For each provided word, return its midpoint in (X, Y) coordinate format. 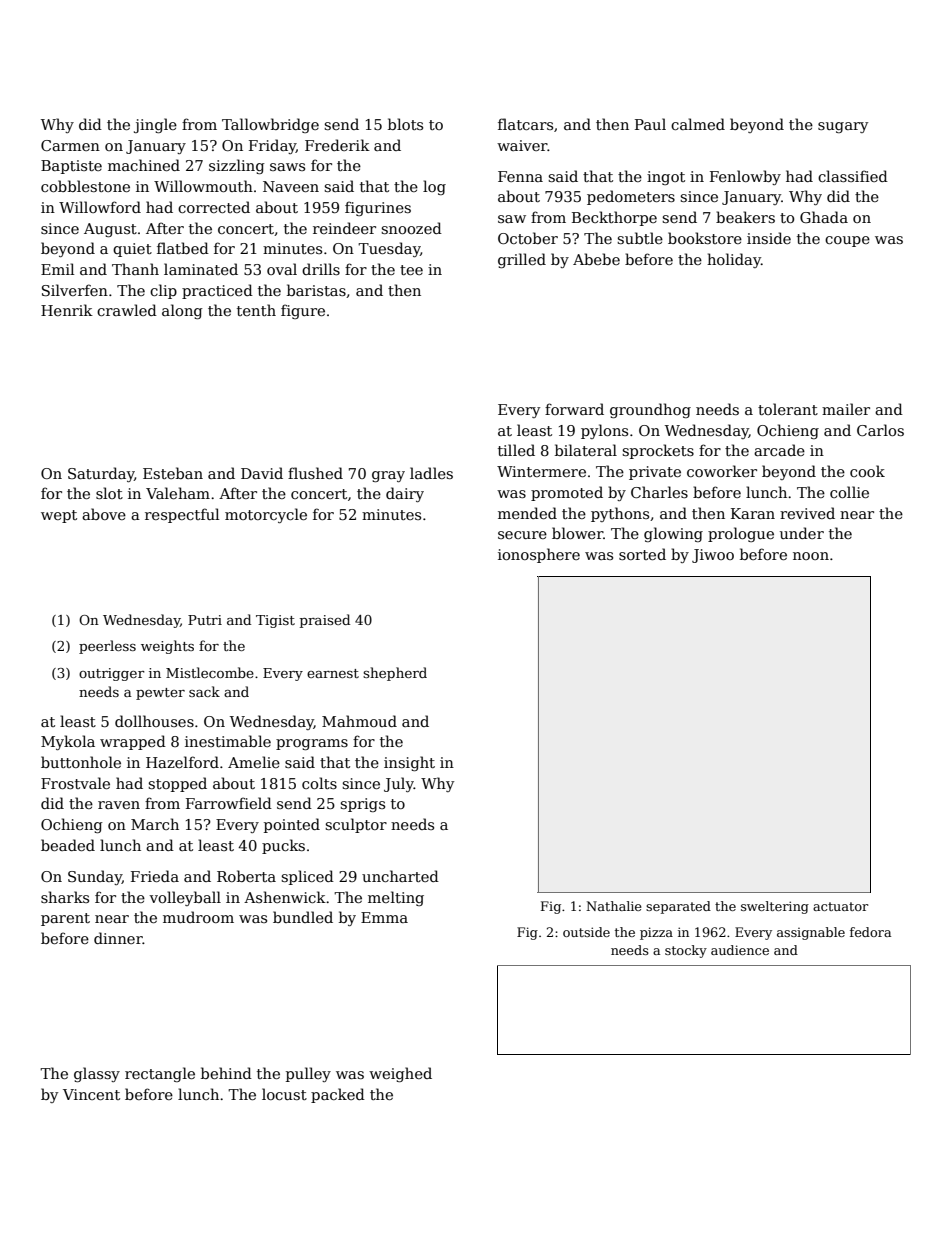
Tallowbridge (270, 125)
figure (303, 311)
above (104, 514)
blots (405, 124)
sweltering (775, 907)
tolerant (788, 409)
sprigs (362, 805)
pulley (308, 1074)
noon (811, 556)
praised (325, 621)
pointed (292, 825)
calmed (698, 124)
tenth (256, 310)
